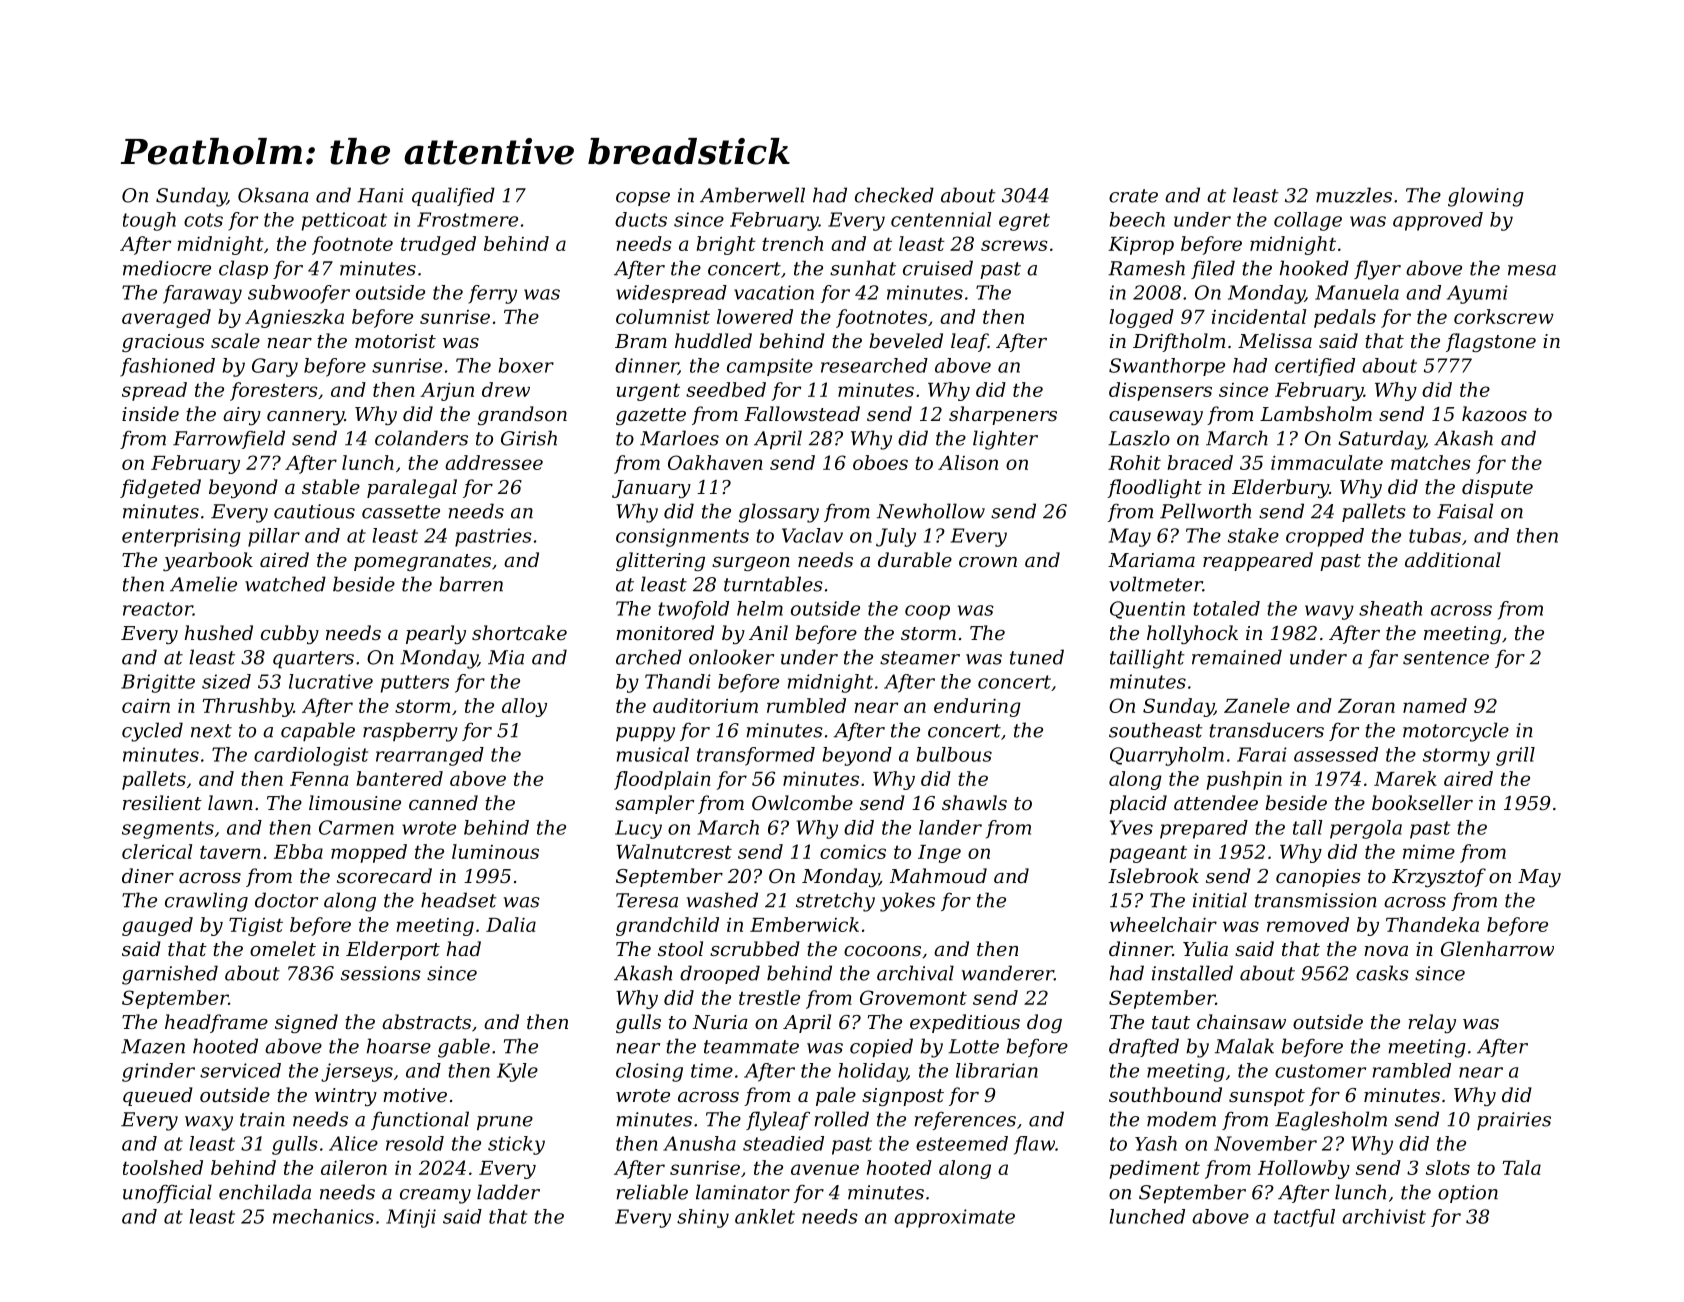 The width and height of the document is (1684, 1302). Describe the element at coordinates (1154, 488) in the document. I see `floodlight` at that location.
